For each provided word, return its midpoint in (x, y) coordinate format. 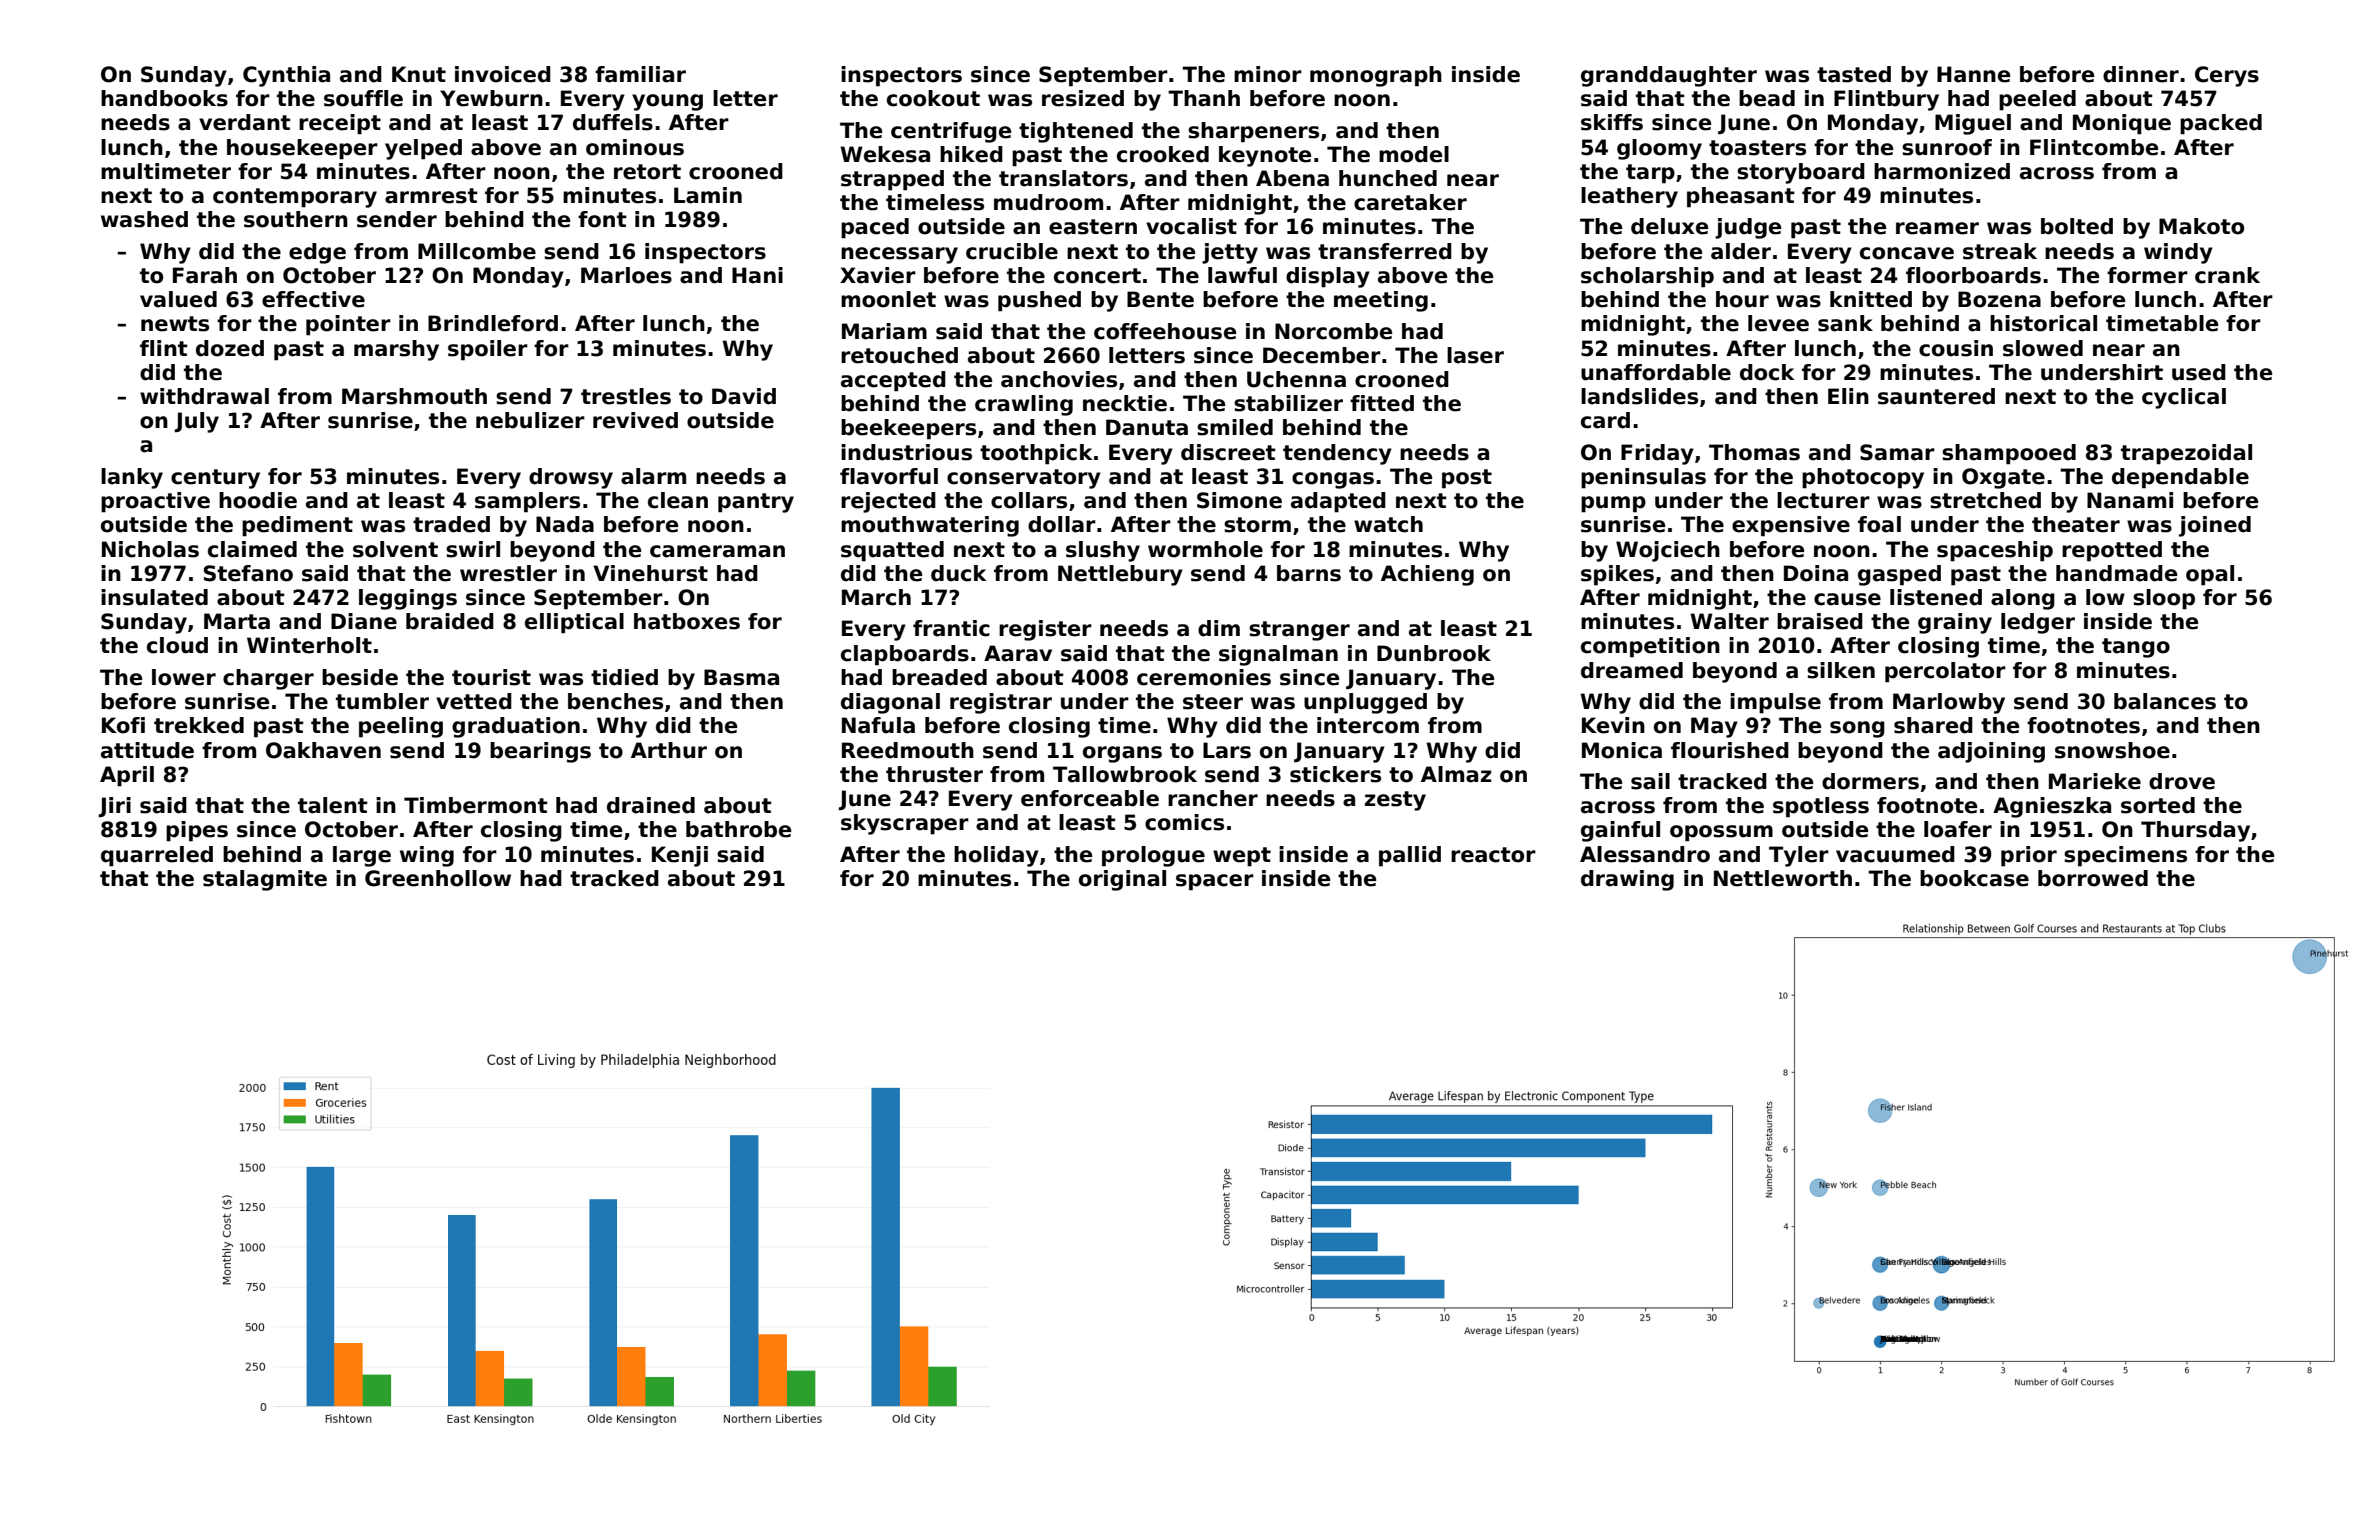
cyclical (2184, 398)
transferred (1385, 251)
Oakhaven (323, 750)
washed (144, 219)
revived (635, 420)
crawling (1024, 405)
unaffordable (1656, 372)
